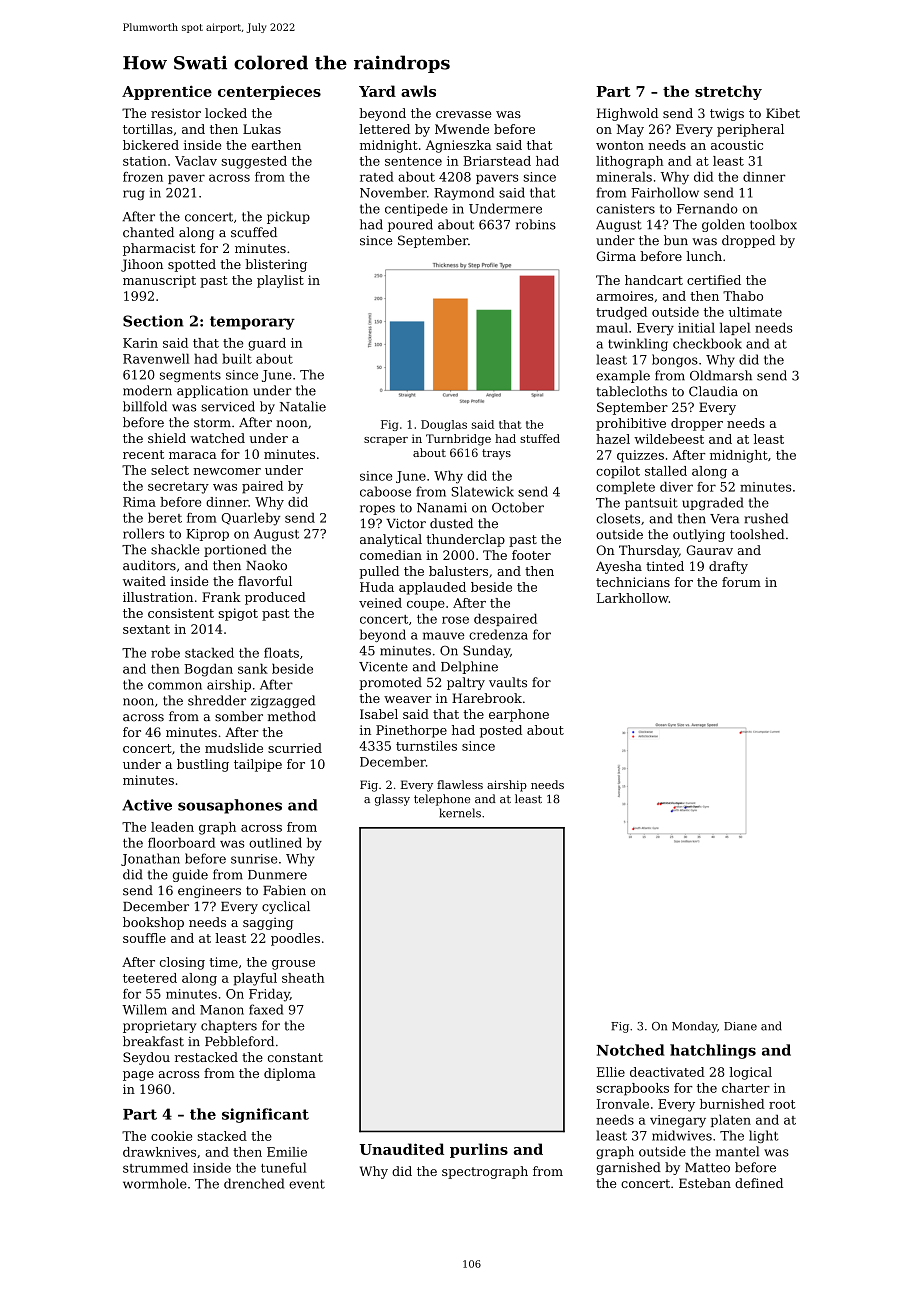 Image resolution: width=924 pixels, height=1308 pixels. Describe the element at coordinates (705, 1183) in the image. I see `Esteban` at that location.
